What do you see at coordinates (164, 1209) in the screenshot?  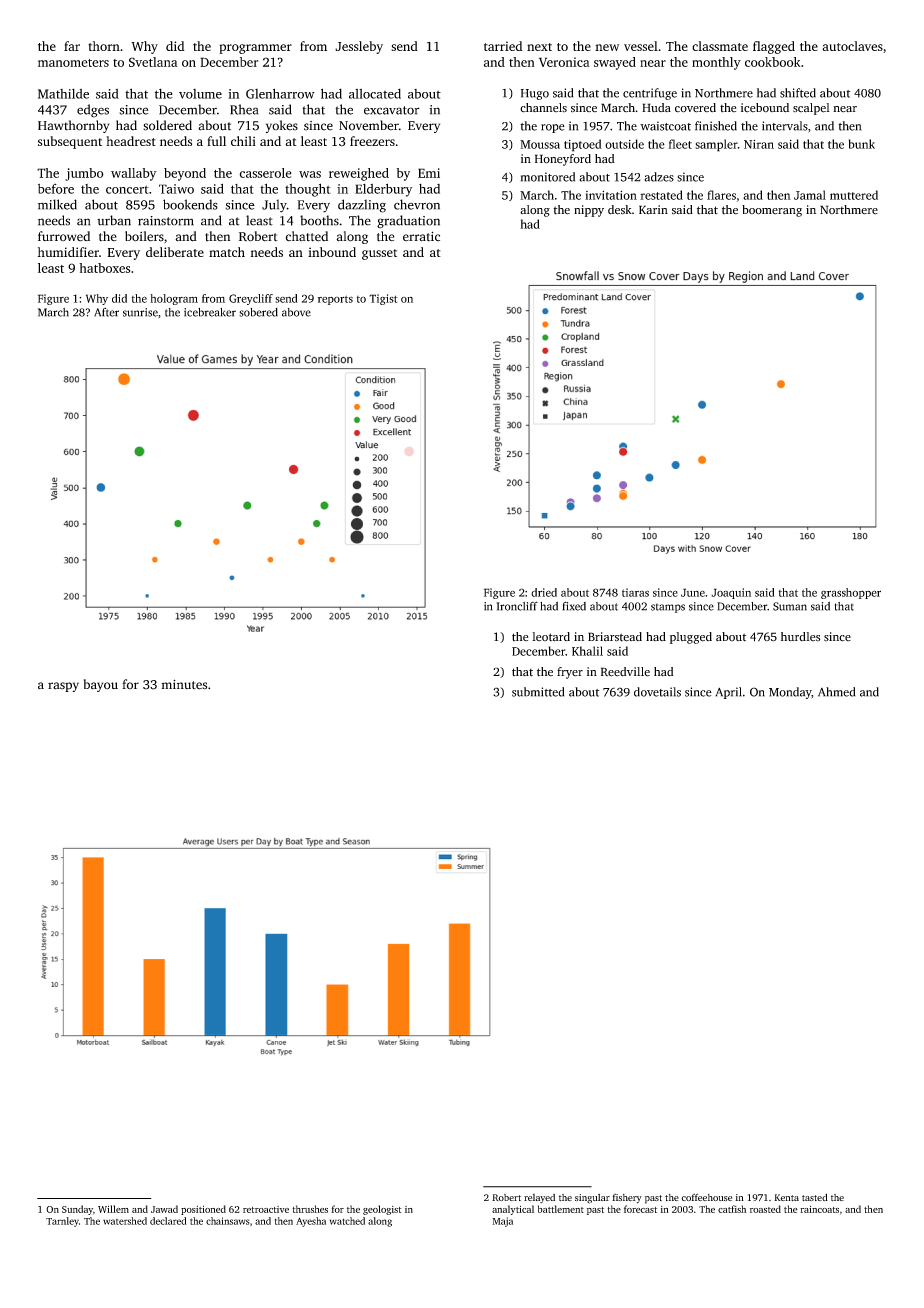 I see `Jawad` at bounding box center [164, 1209].
